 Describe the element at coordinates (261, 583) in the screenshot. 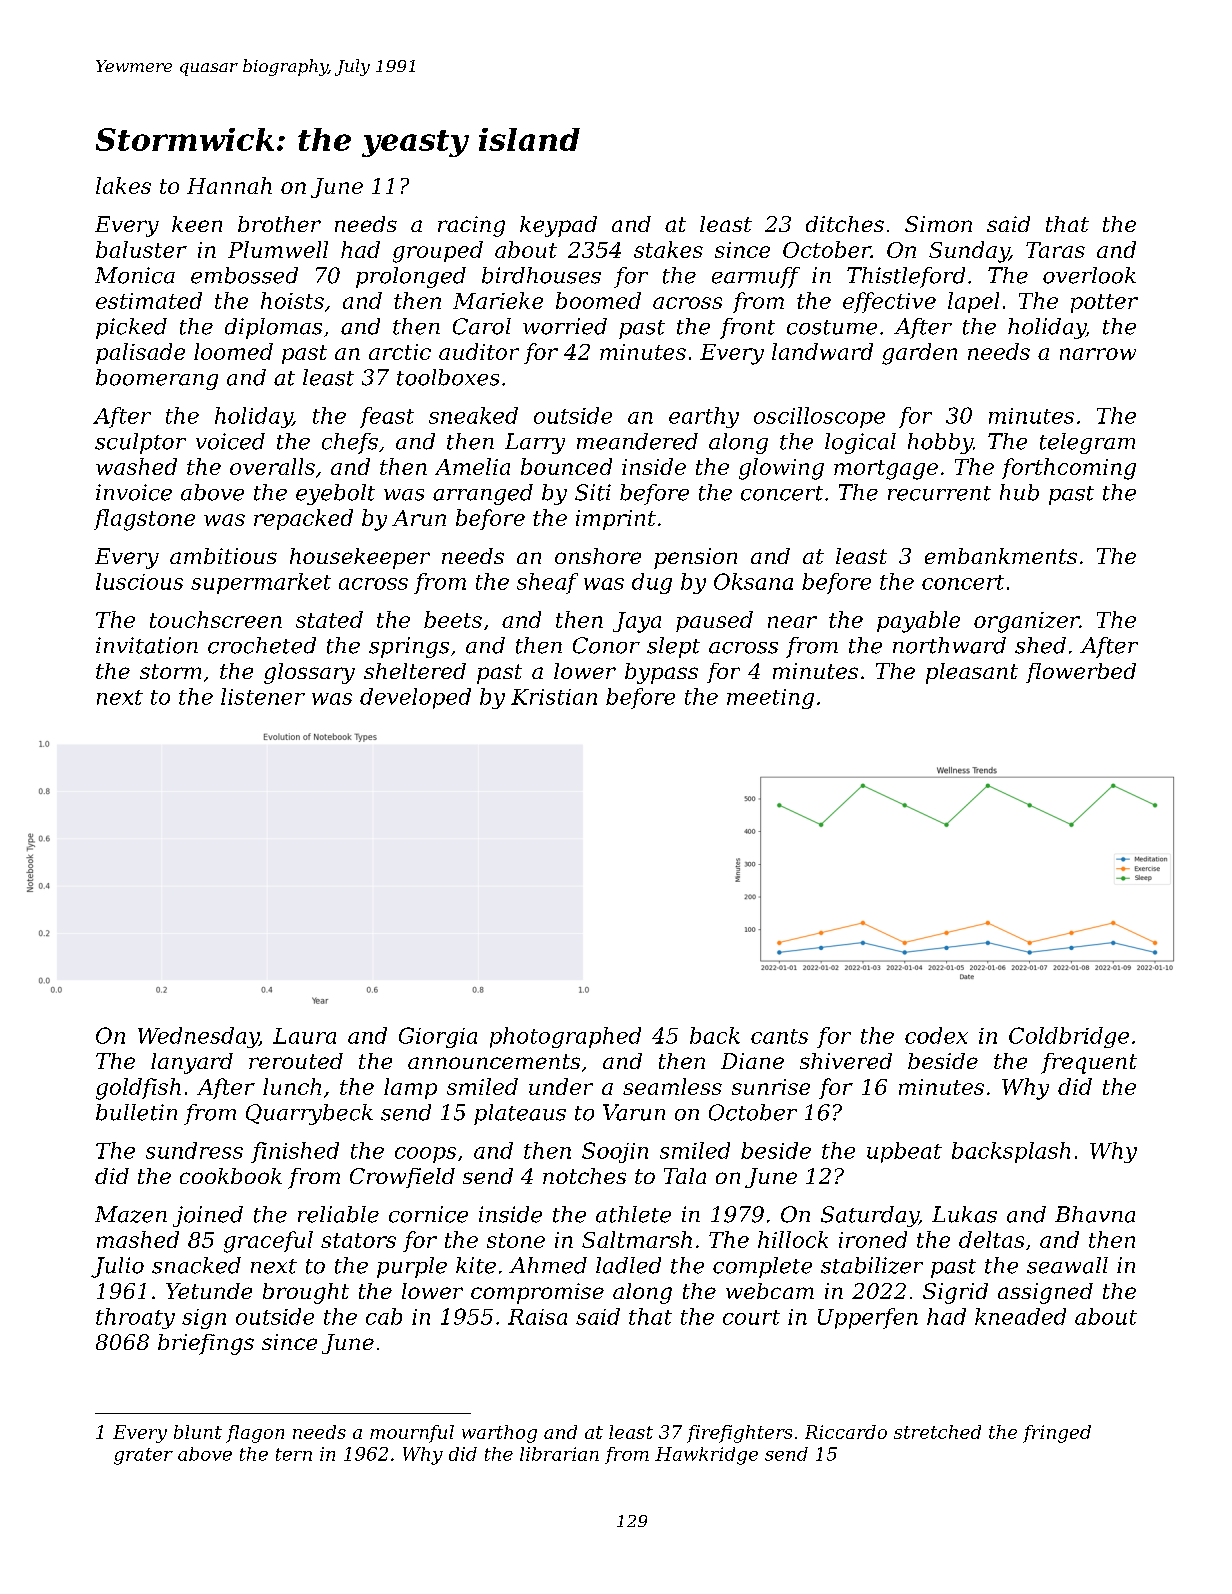

I see `supermarket` at that location.
